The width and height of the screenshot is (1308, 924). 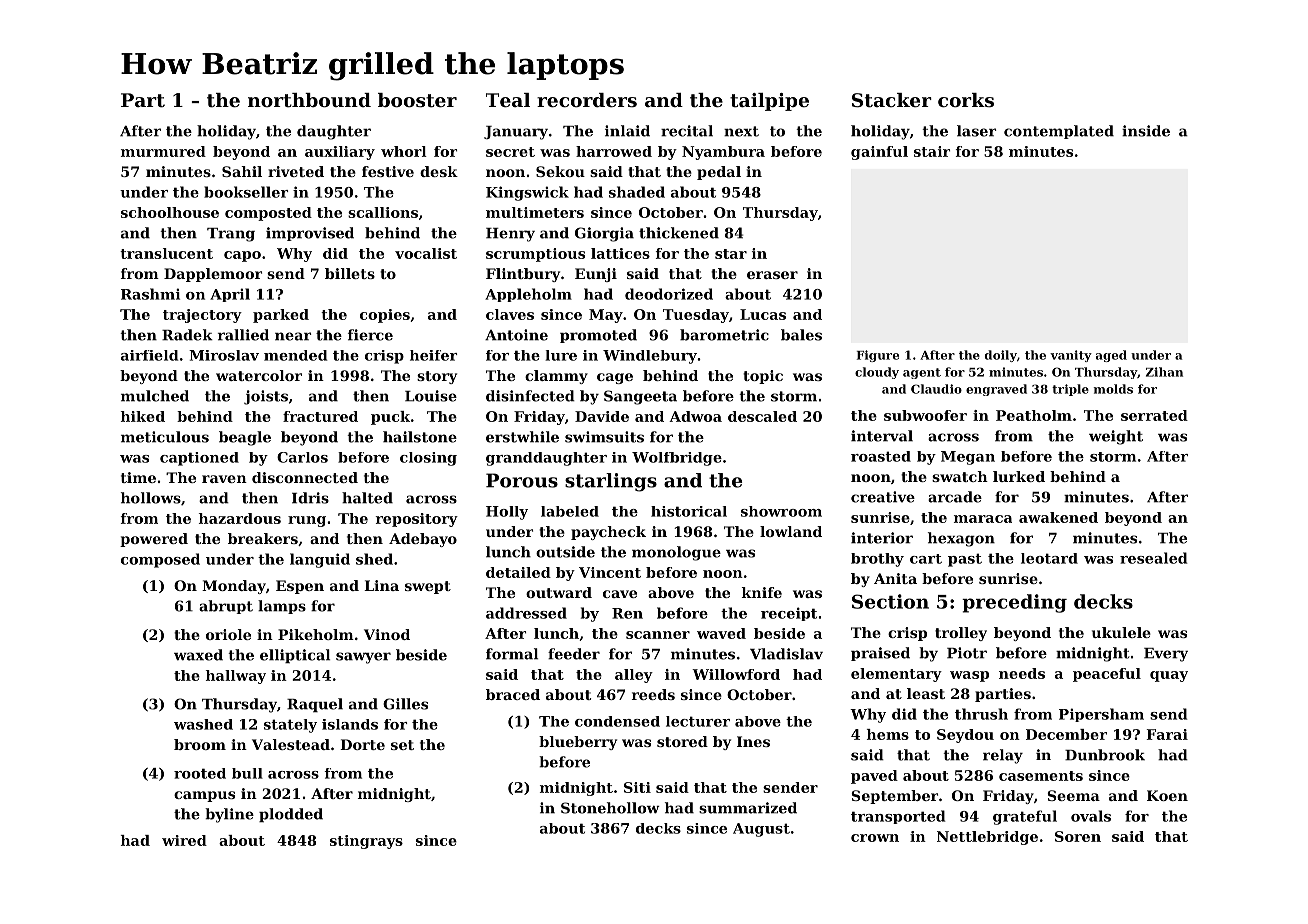 I want to click on corks, so click(x=966, y=100).
